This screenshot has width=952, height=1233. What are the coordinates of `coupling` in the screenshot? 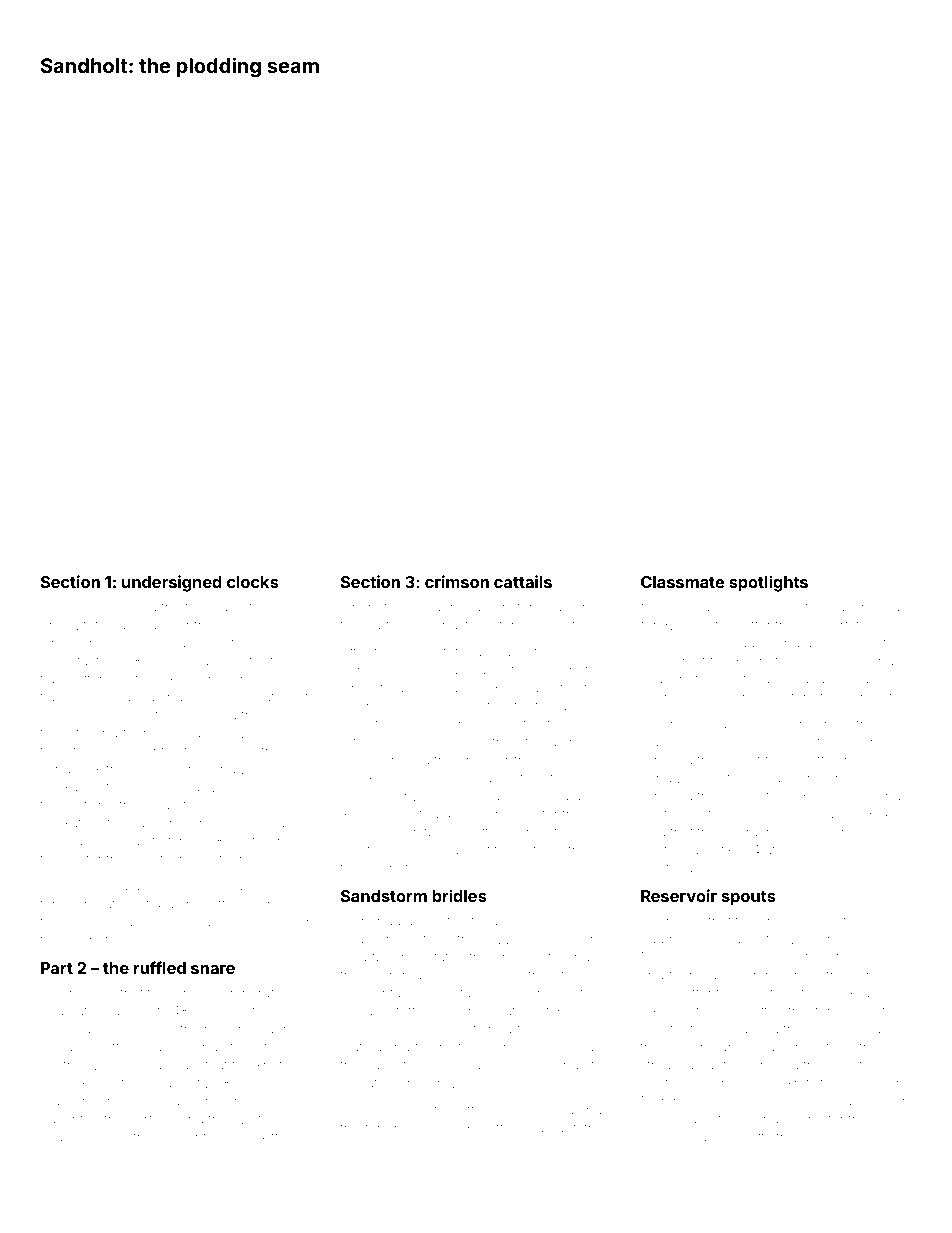 It's located at (162, 1048).
